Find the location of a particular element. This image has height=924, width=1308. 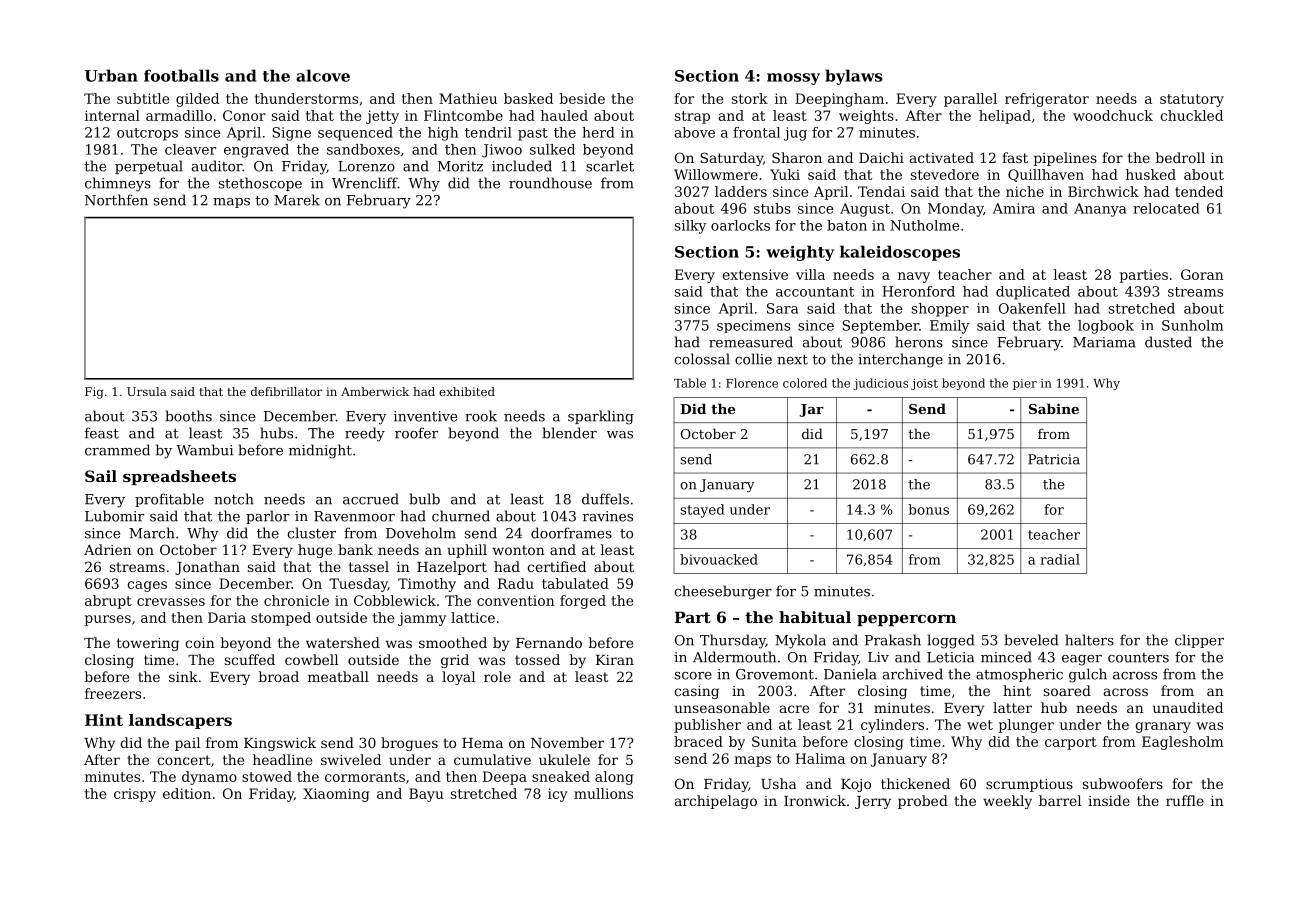

Adrien is located at coordinates (108, 549).
